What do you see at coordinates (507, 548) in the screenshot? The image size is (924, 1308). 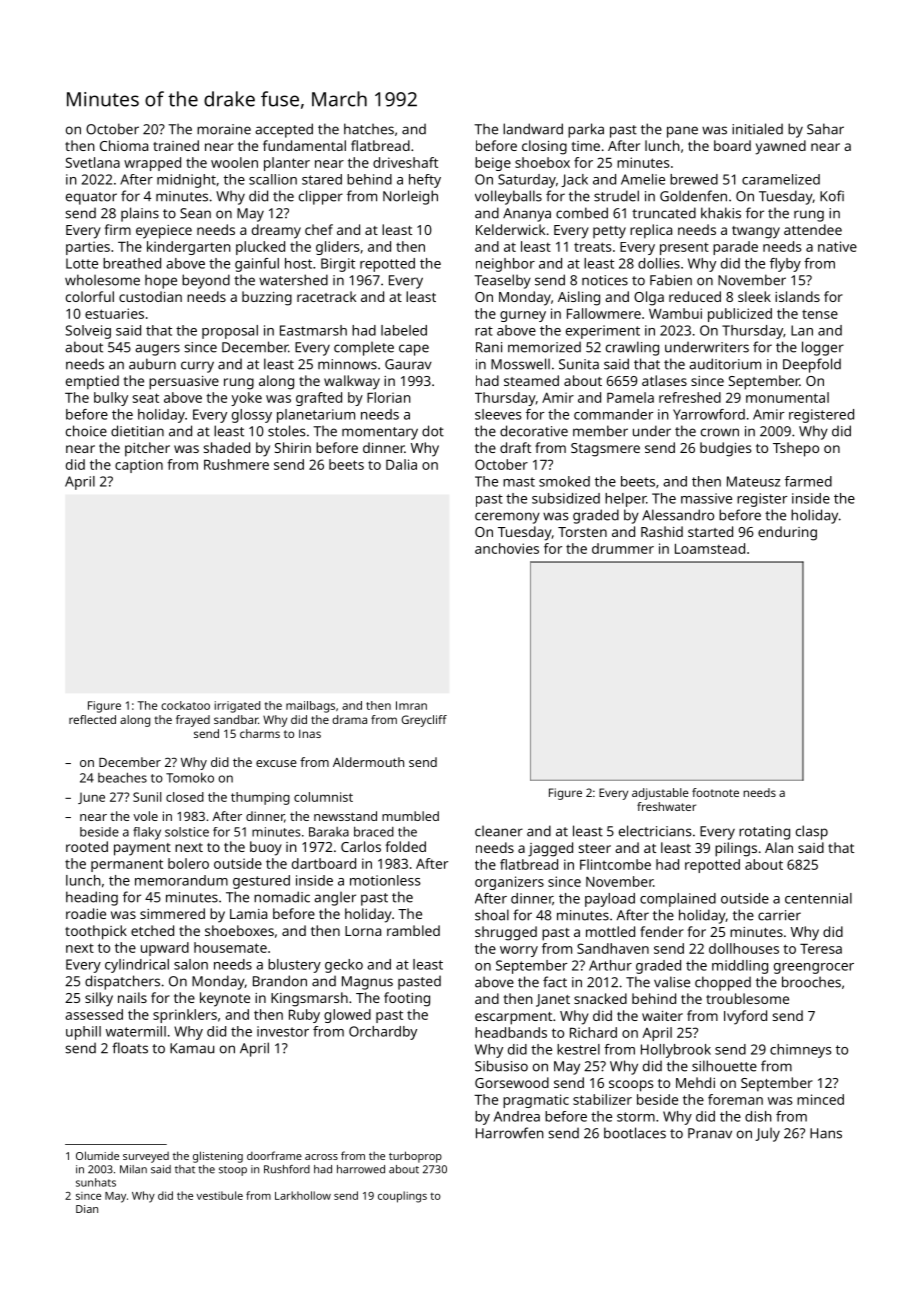 I see `anchovies` at bounding box center [507, 548].
